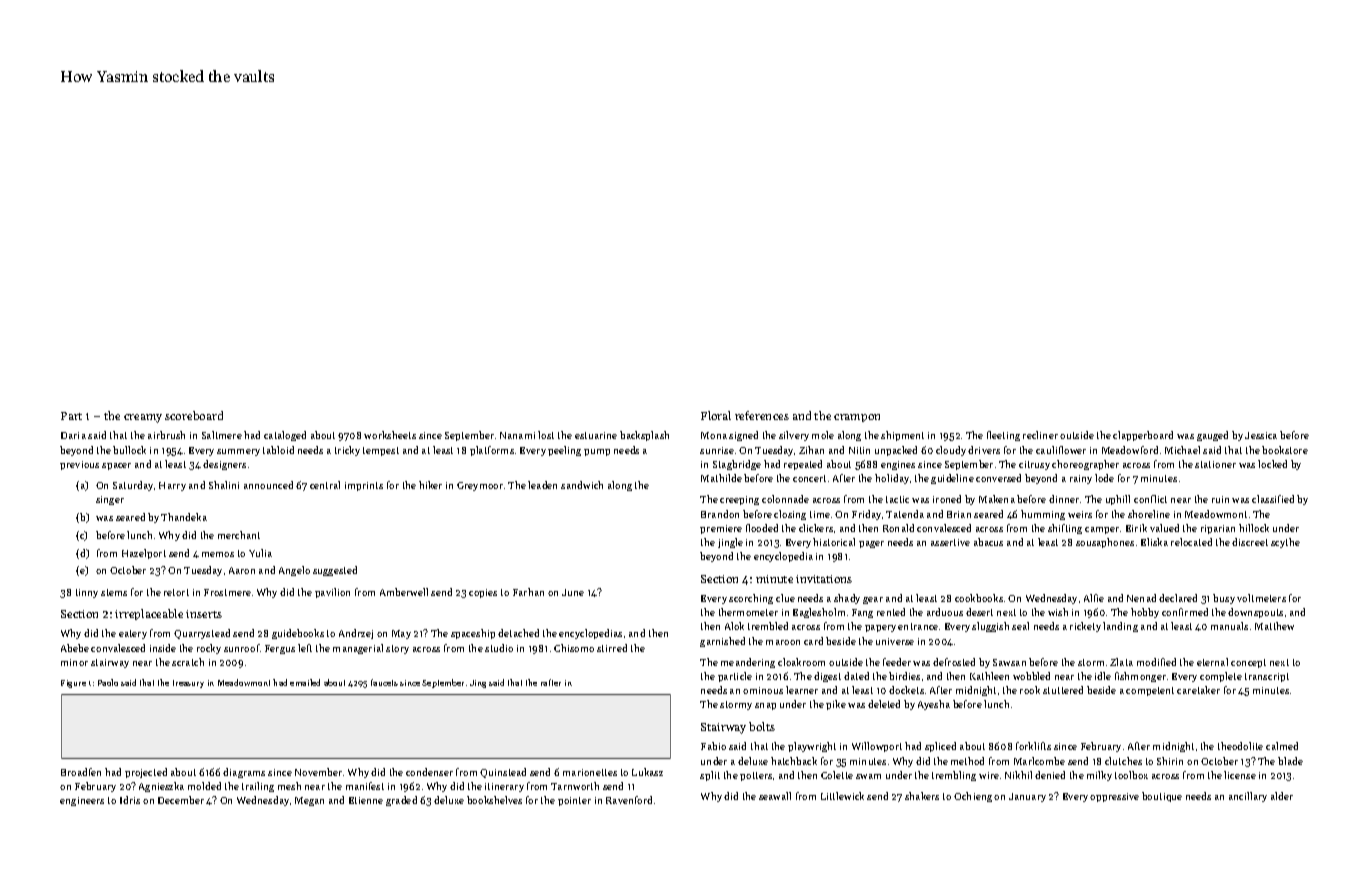 This screenshot has width=1372, height=887. What do you see at coordinates (1261, 435) in the screenshot?
I see `Jessica` at bounding box center [1261, 435].
